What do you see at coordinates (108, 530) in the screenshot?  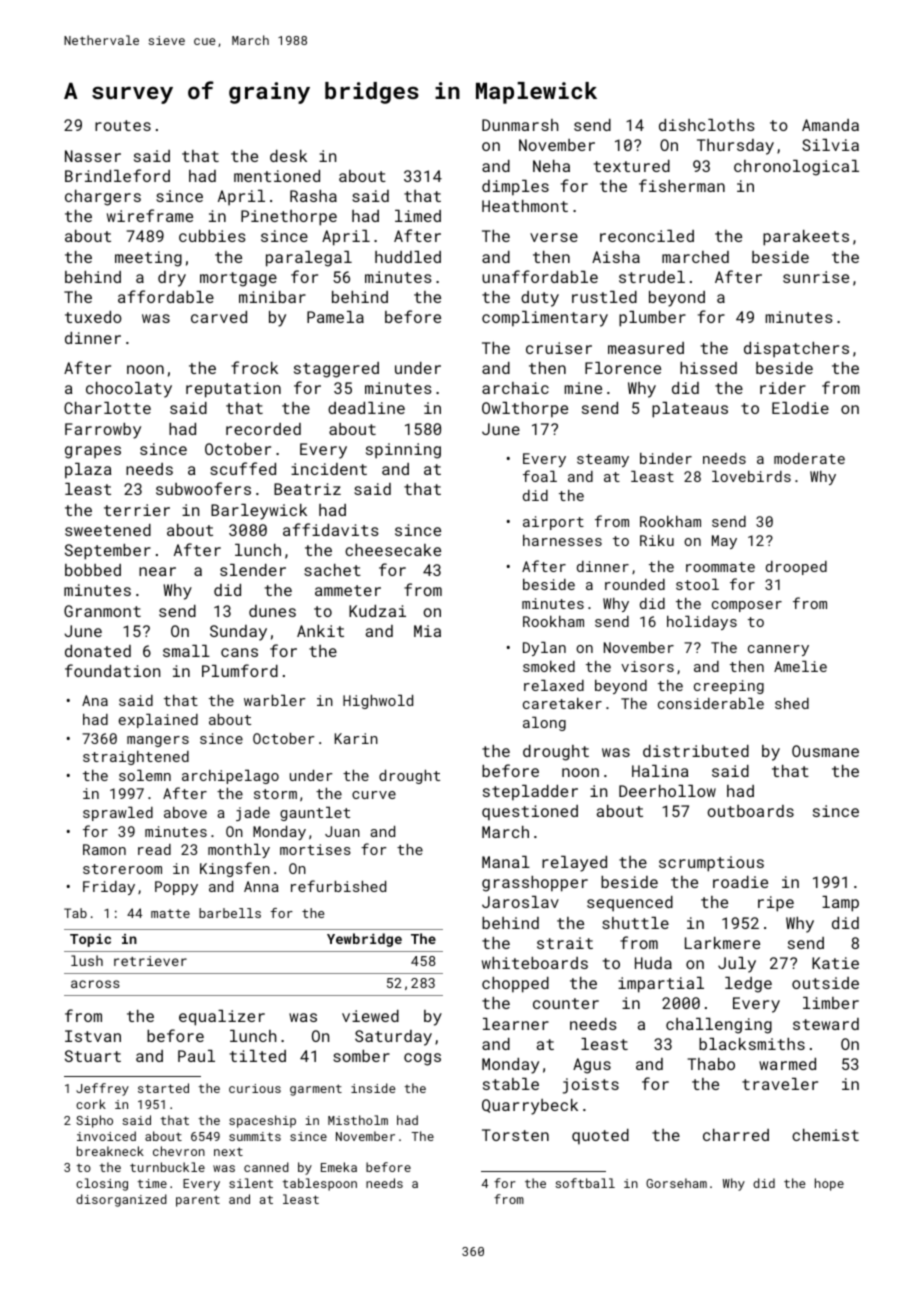 I see `sweetened` at bounding box center [108, 530].
